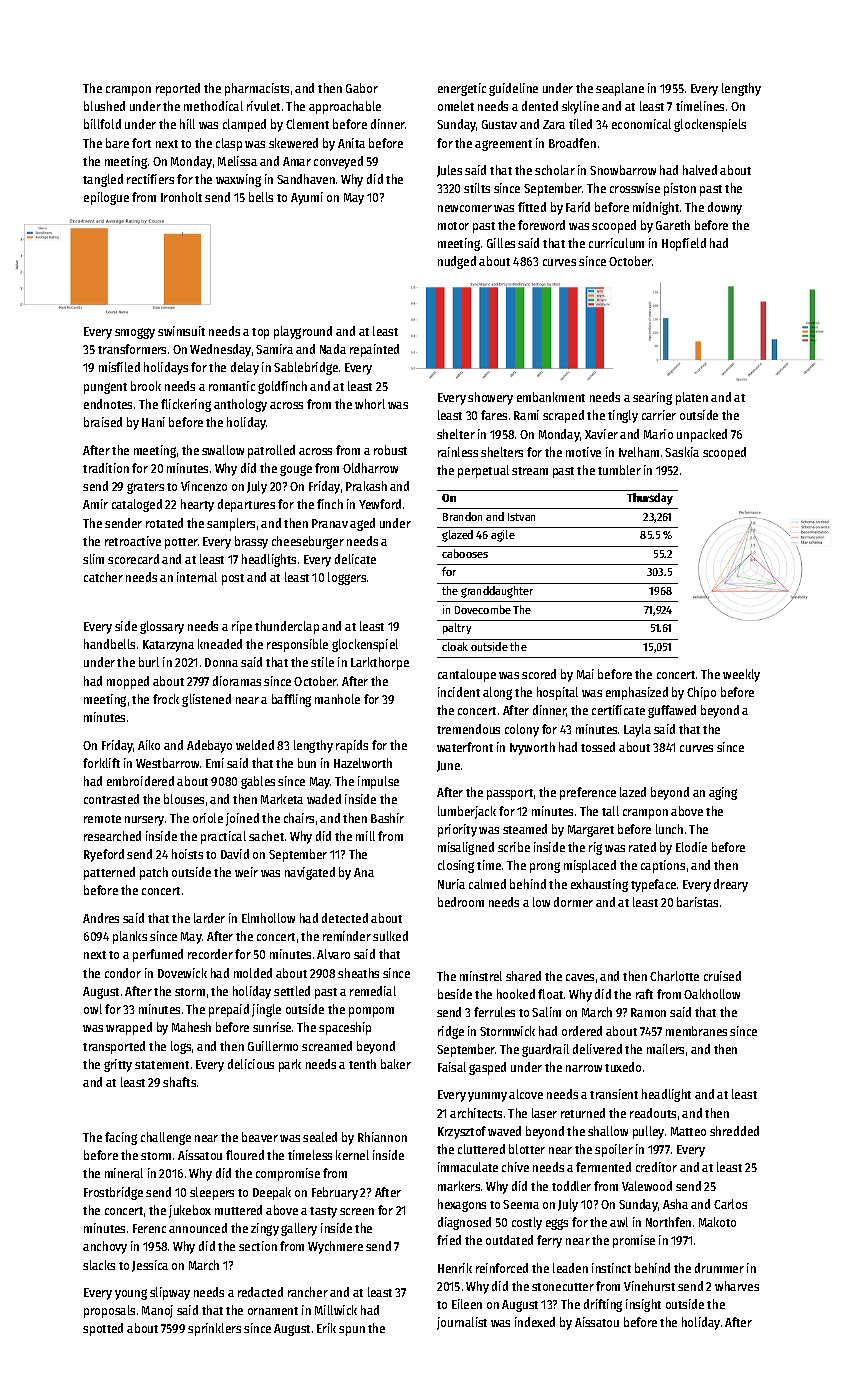 The height and width of the document is (1400, 849). Describe the element at coordinates (652, 398) in the document. I see `searing` at that location.
